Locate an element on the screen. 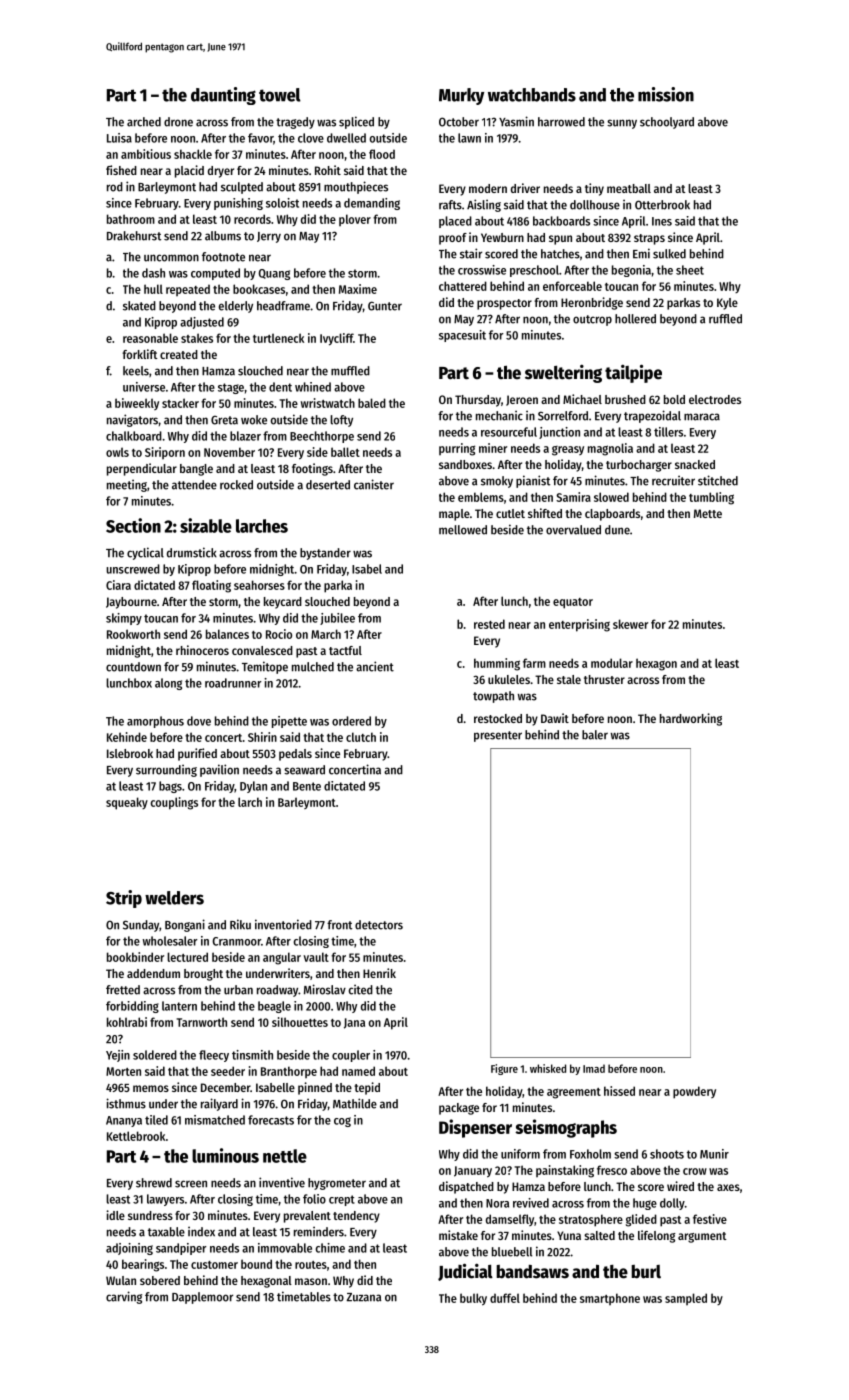 The image size is (849, 1400). smoky is located at coordinates (497, 482).
